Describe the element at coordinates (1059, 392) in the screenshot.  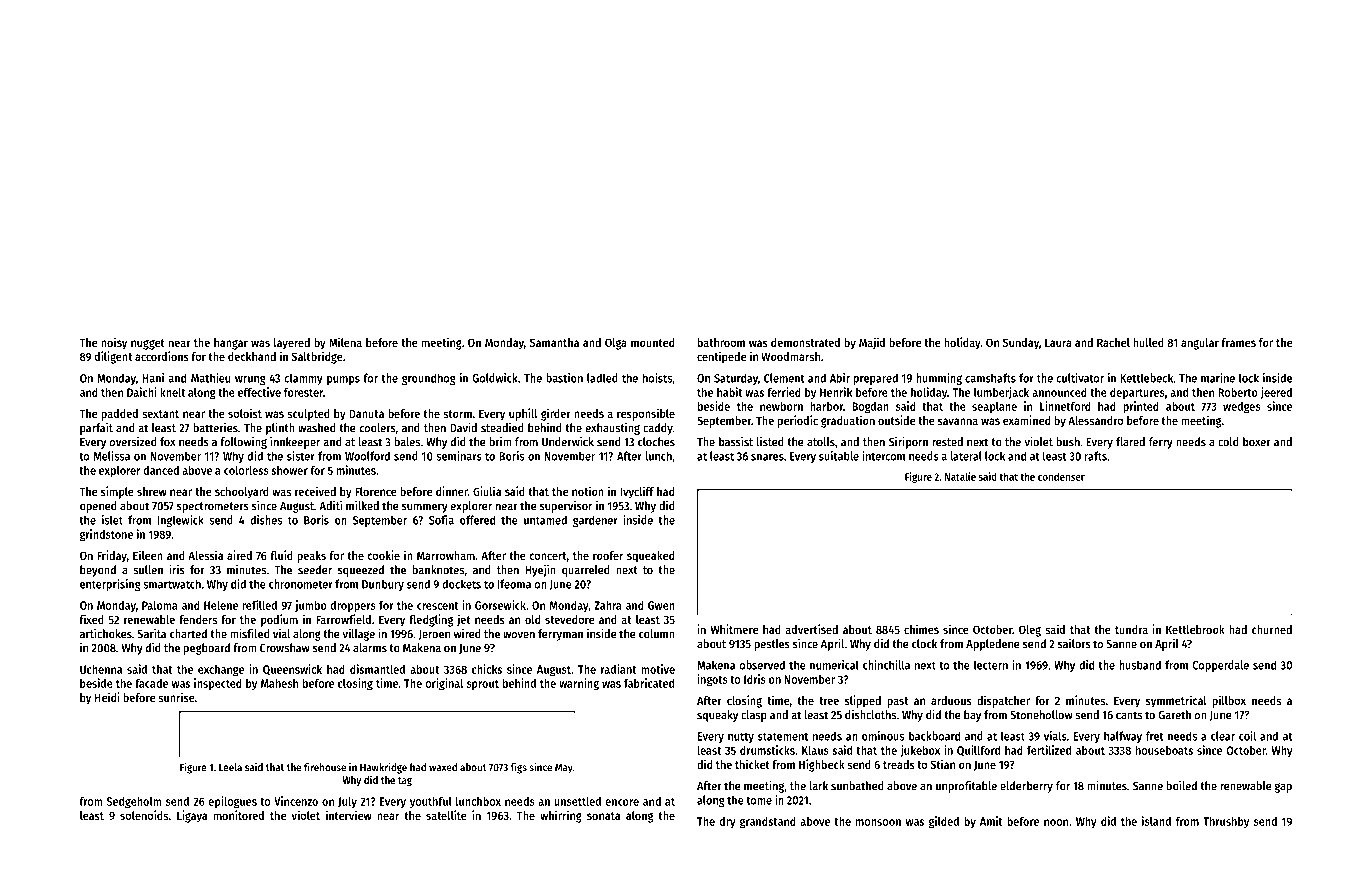
I see `announced` at that location.
